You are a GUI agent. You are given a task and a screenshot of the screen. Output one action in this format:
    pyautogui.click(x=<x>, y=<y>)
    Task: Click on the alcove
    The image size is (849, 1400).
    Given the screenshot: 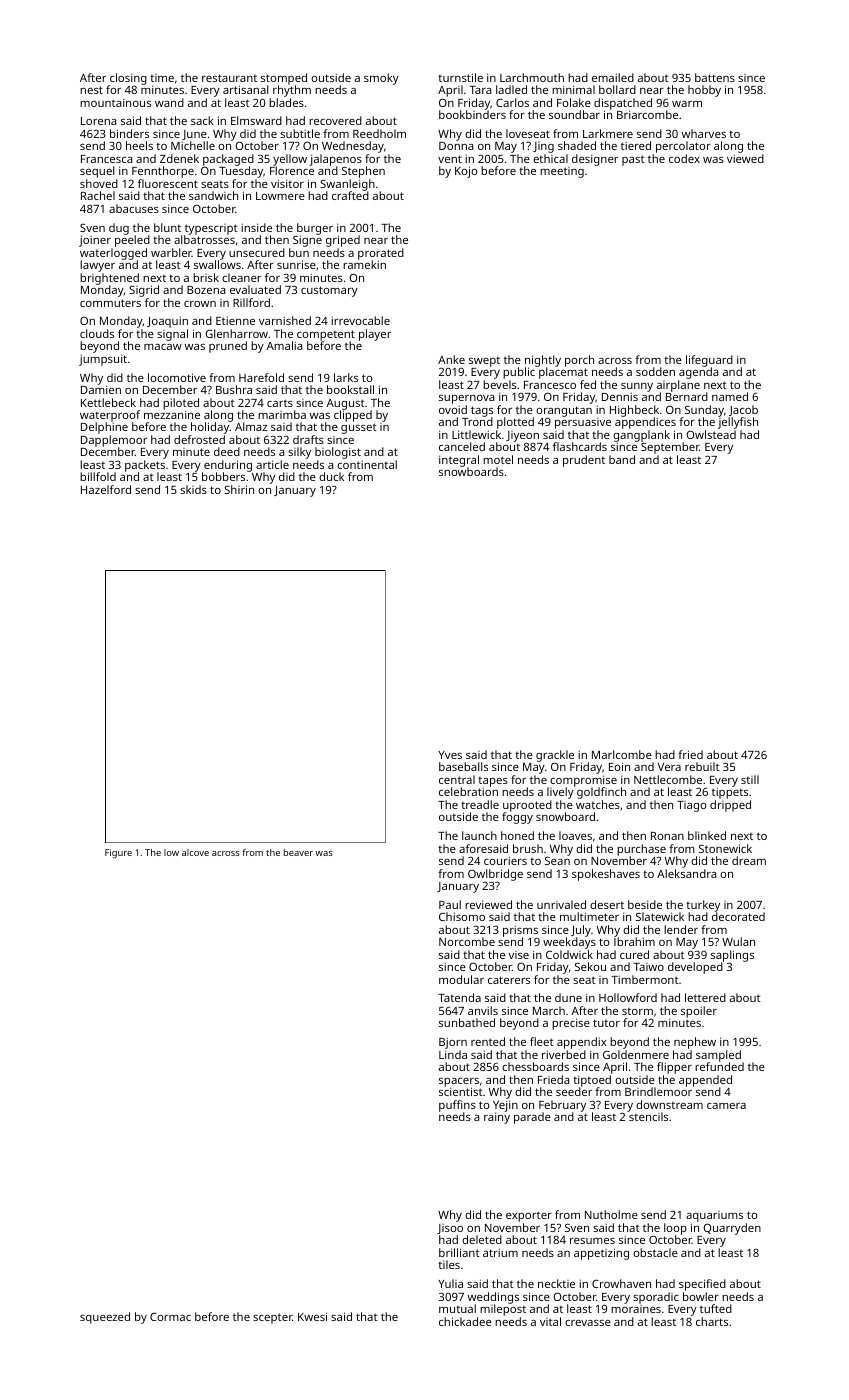 What is the action you would take?
    pyautogui.click(x=195, y=852)
